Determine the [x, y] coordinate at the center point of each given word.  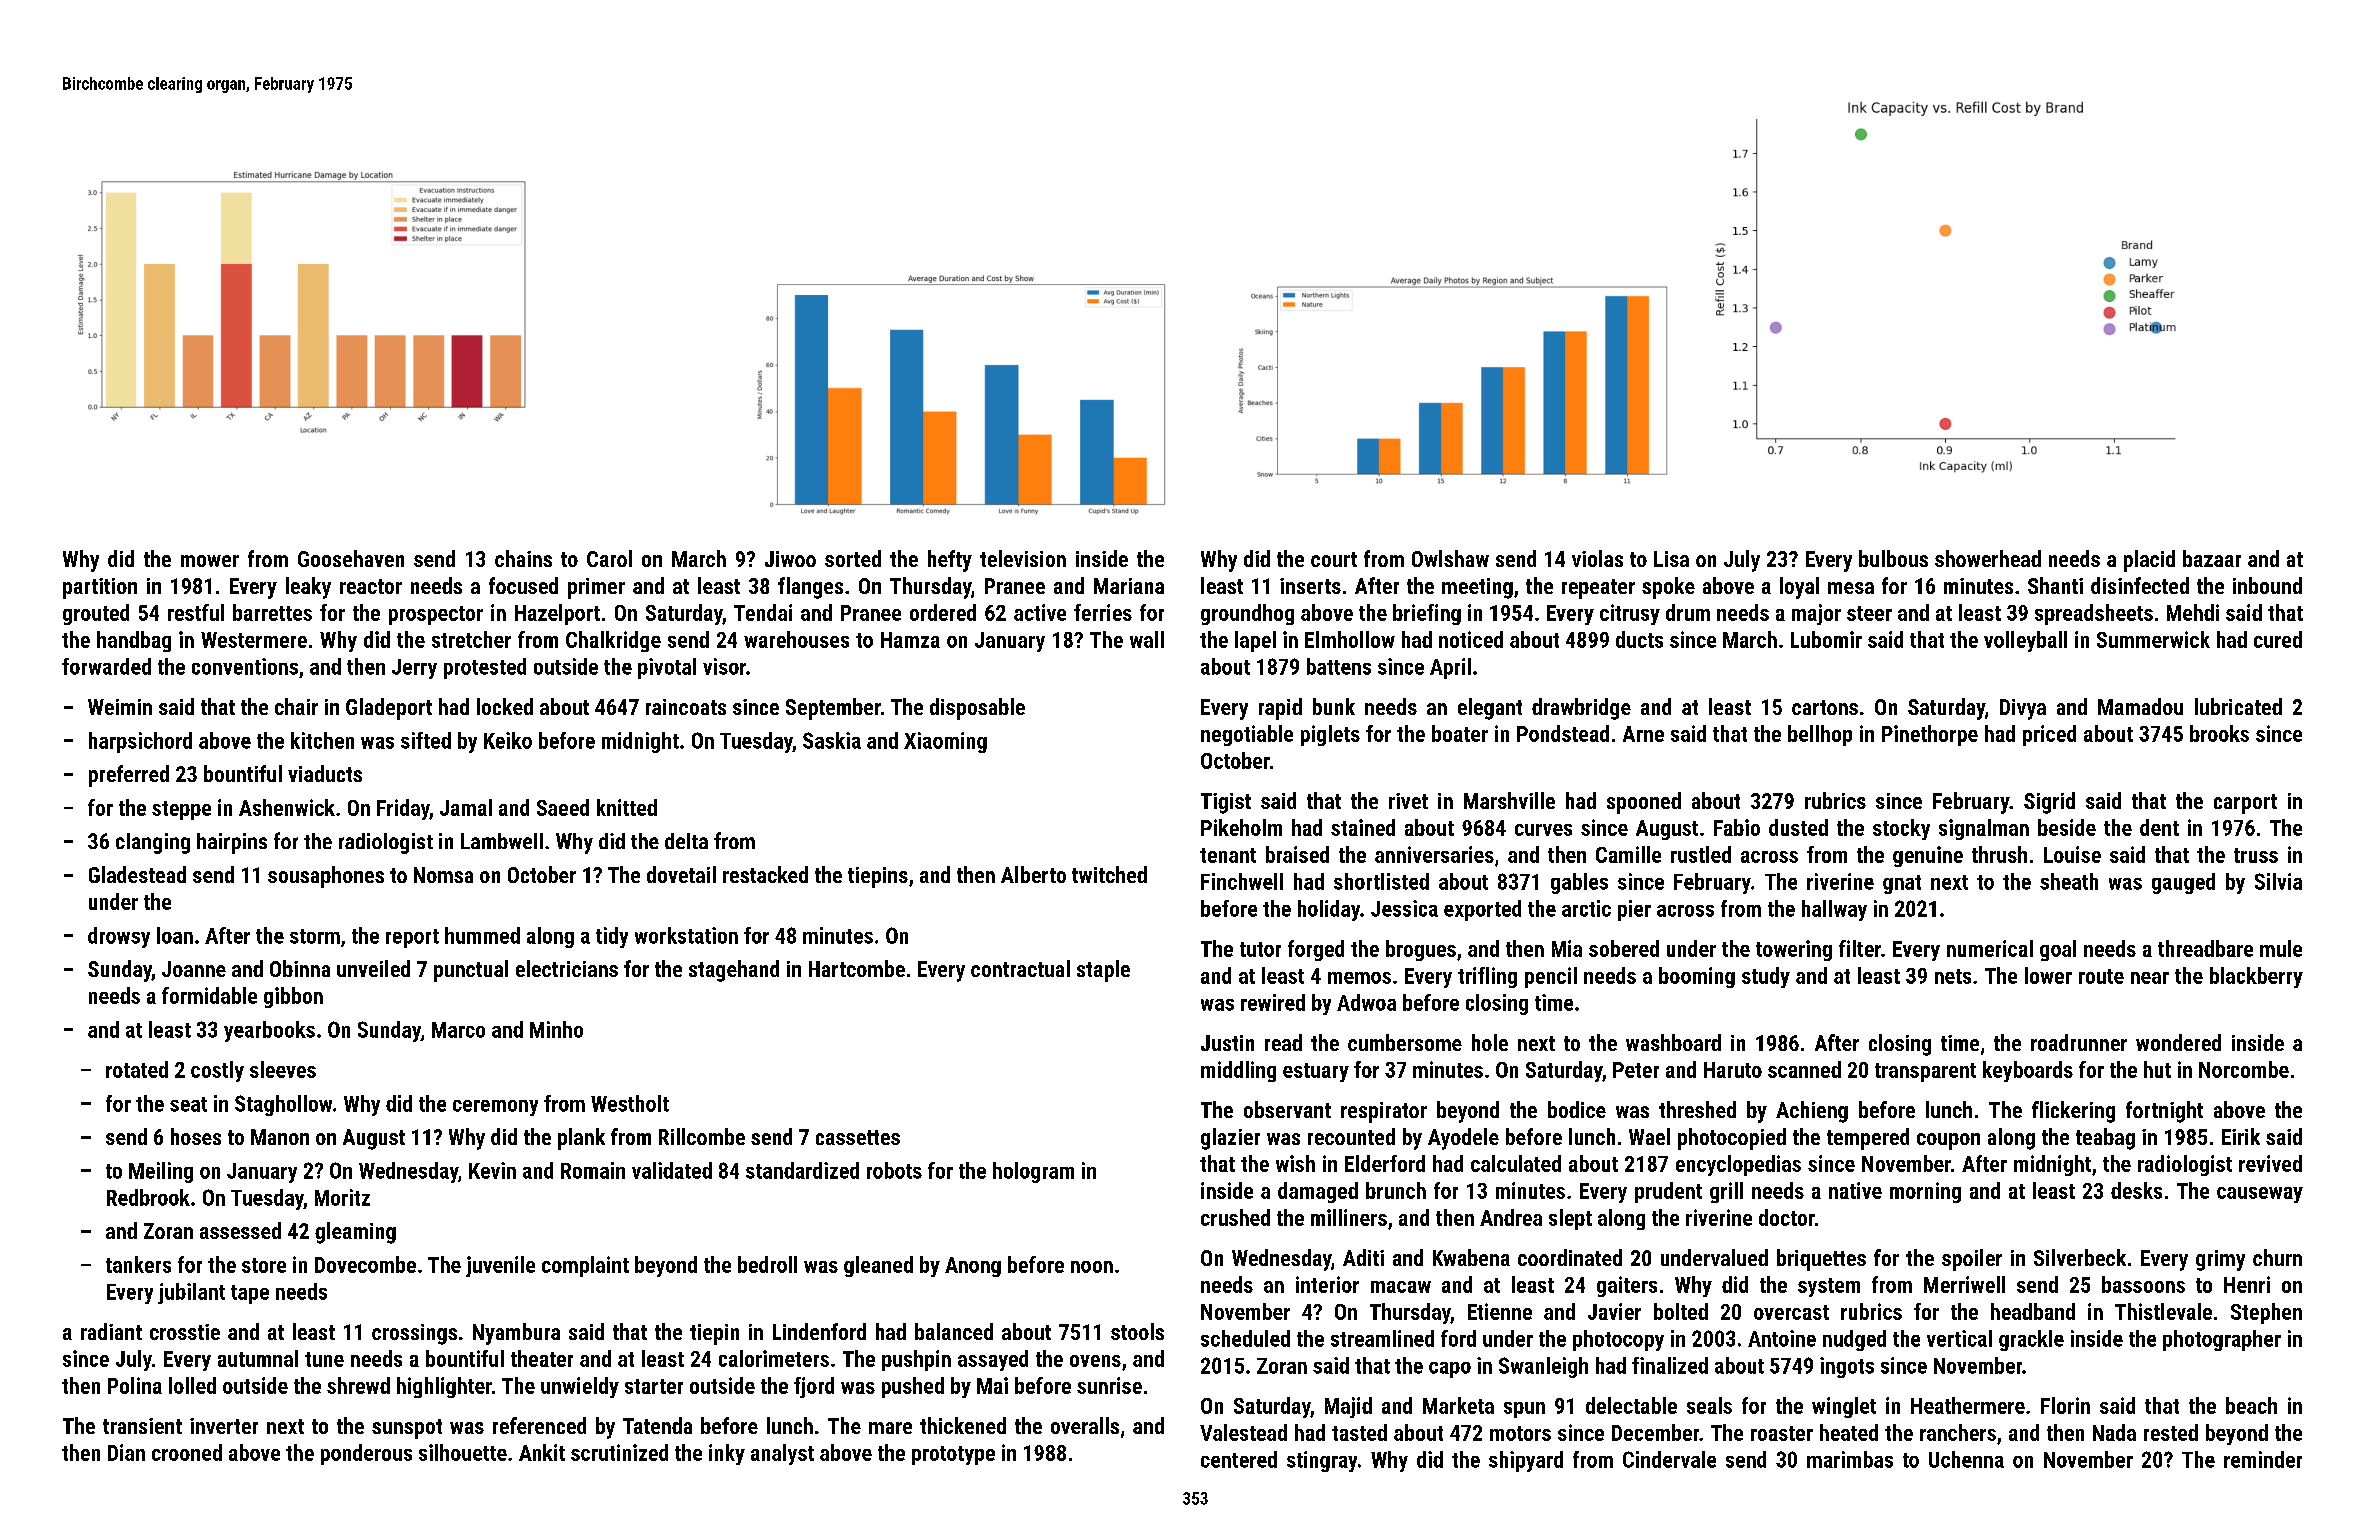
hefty [950, 561]
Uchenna [1966, 1459]
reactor [371, 586]
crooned [187, 1452]
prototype [953, 1455]
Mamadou [2140, 706]
